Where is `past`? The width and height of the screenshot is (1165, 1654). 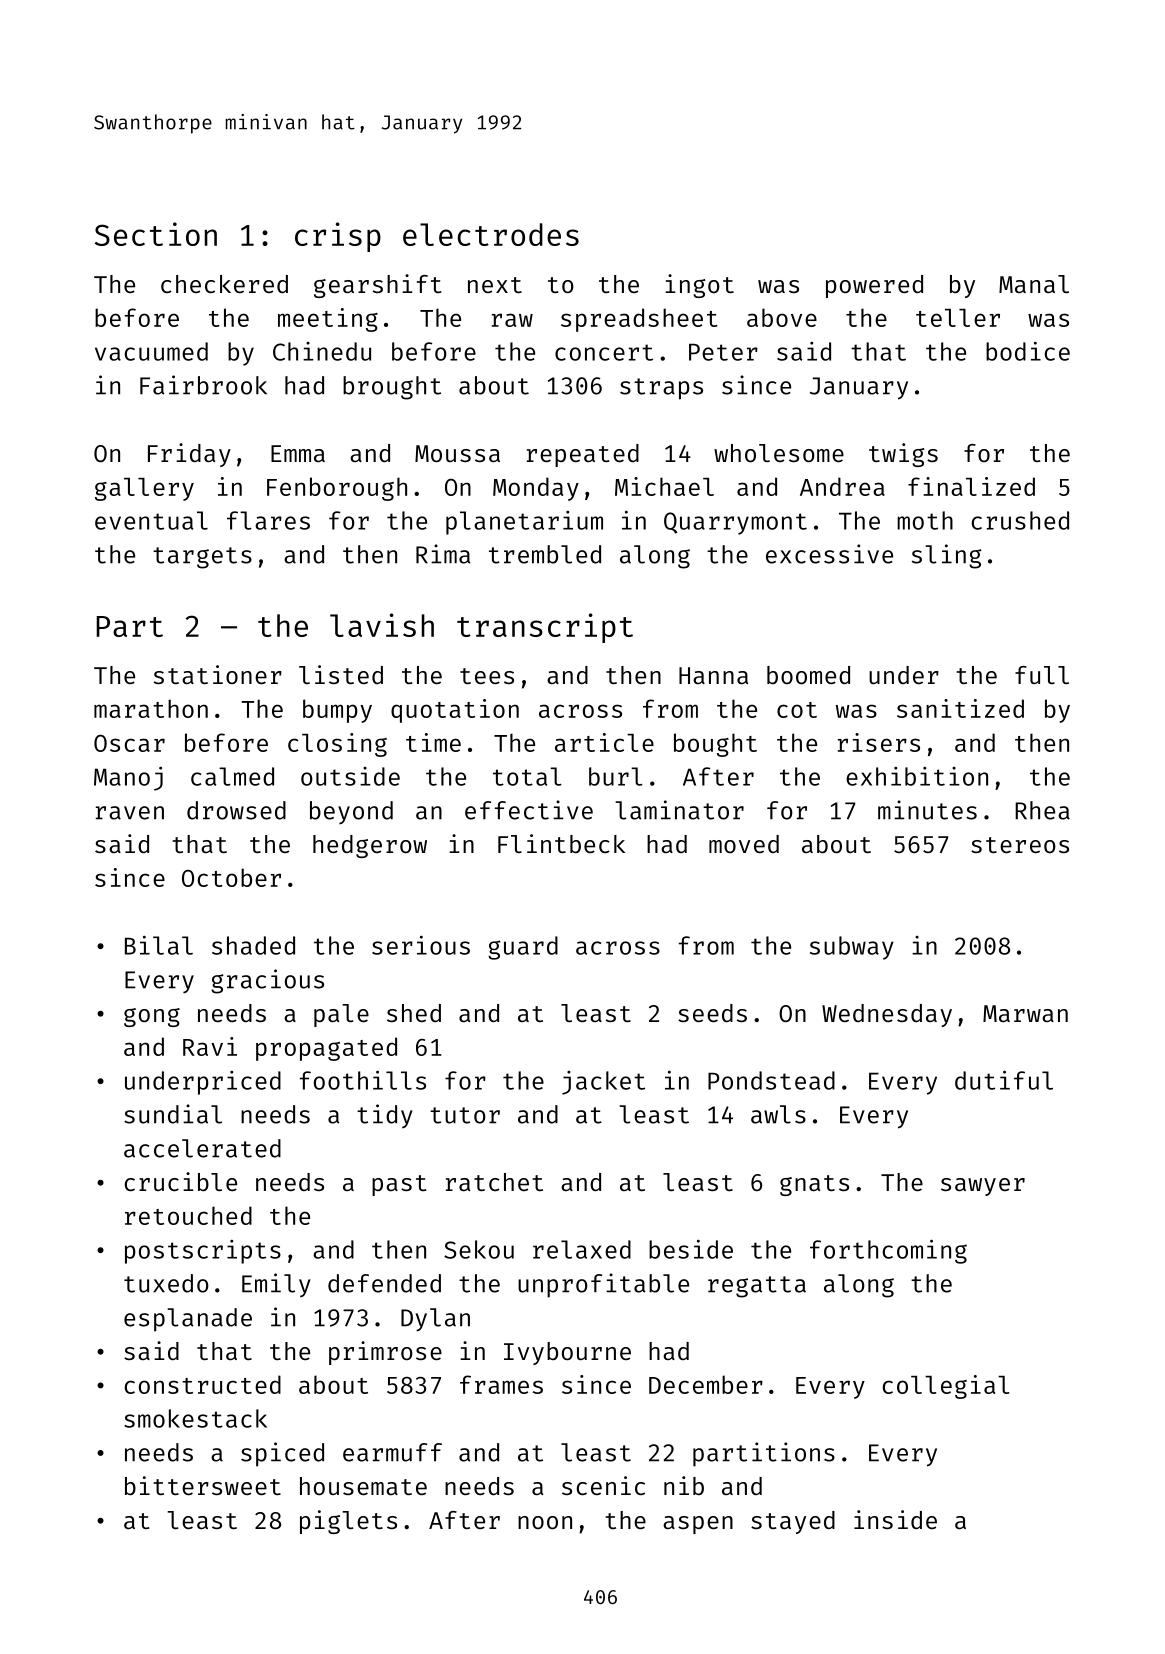 past is located at coordinates (399, 1185).
